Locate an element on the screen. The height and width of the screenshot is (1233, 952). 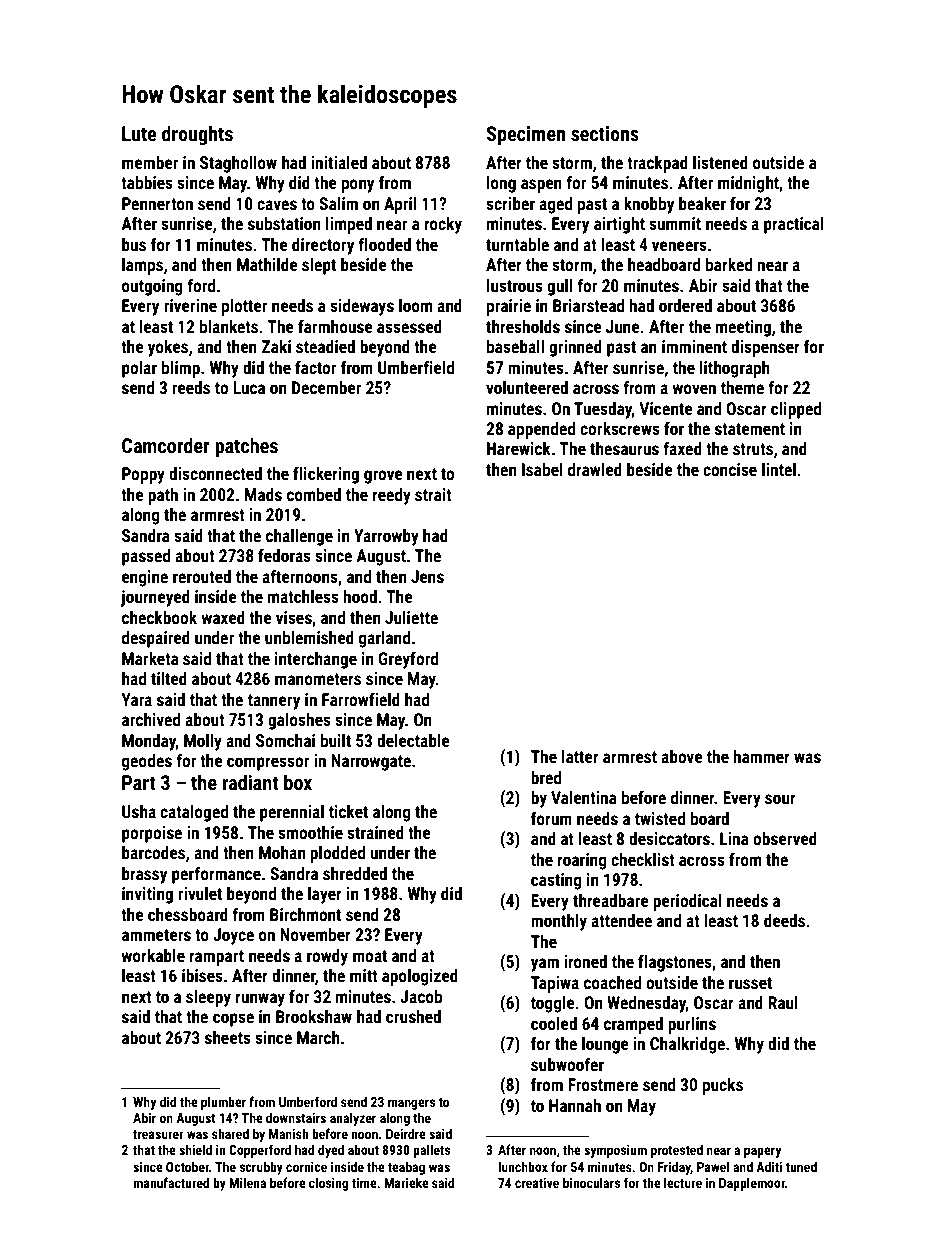
imminent is located at coordinates (694, 346).
